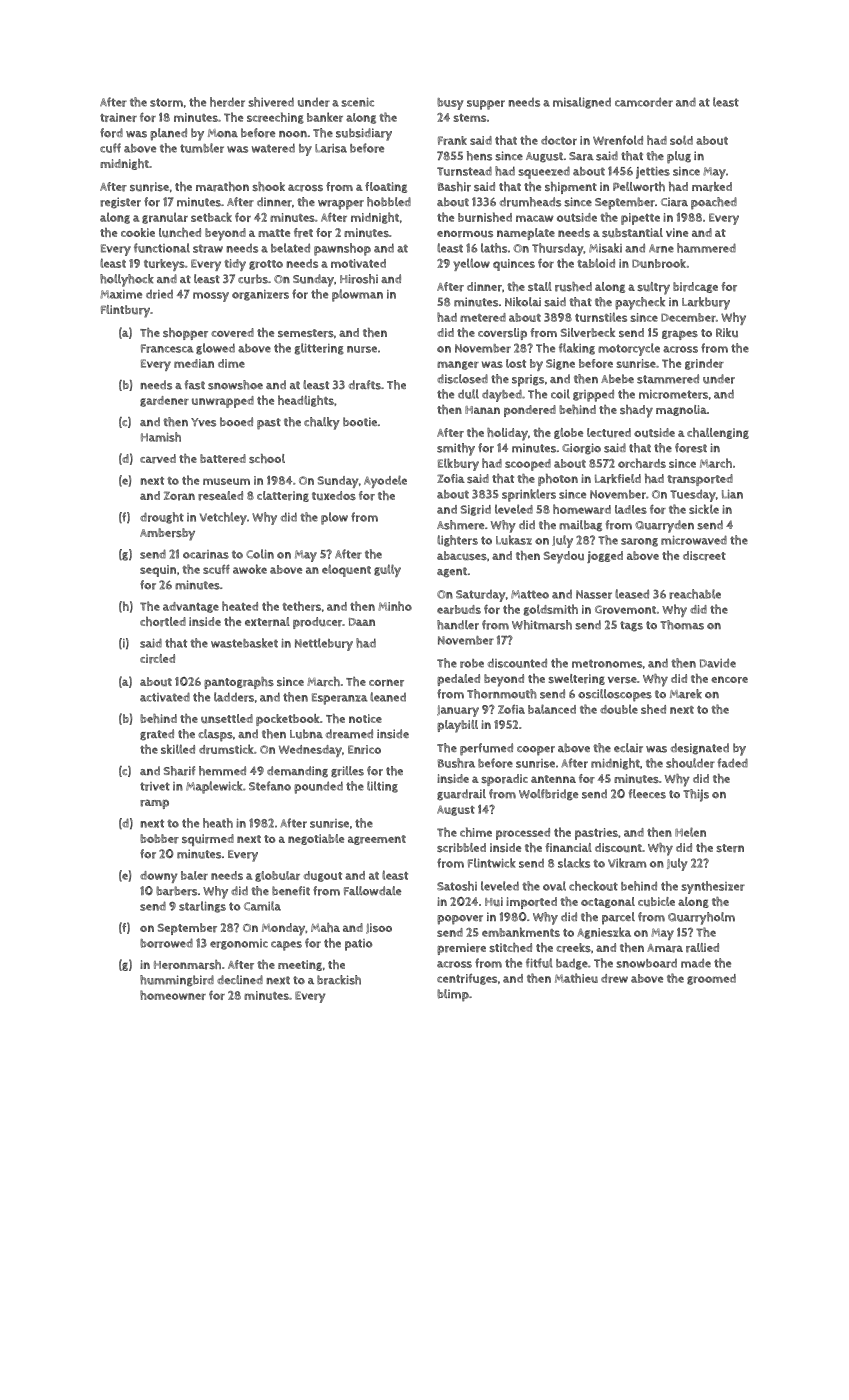 This document has width=849, height=1400. What do you see at coordinates (158, 571) in the document?
I see `sequin` at bounding box center [158, 571].
